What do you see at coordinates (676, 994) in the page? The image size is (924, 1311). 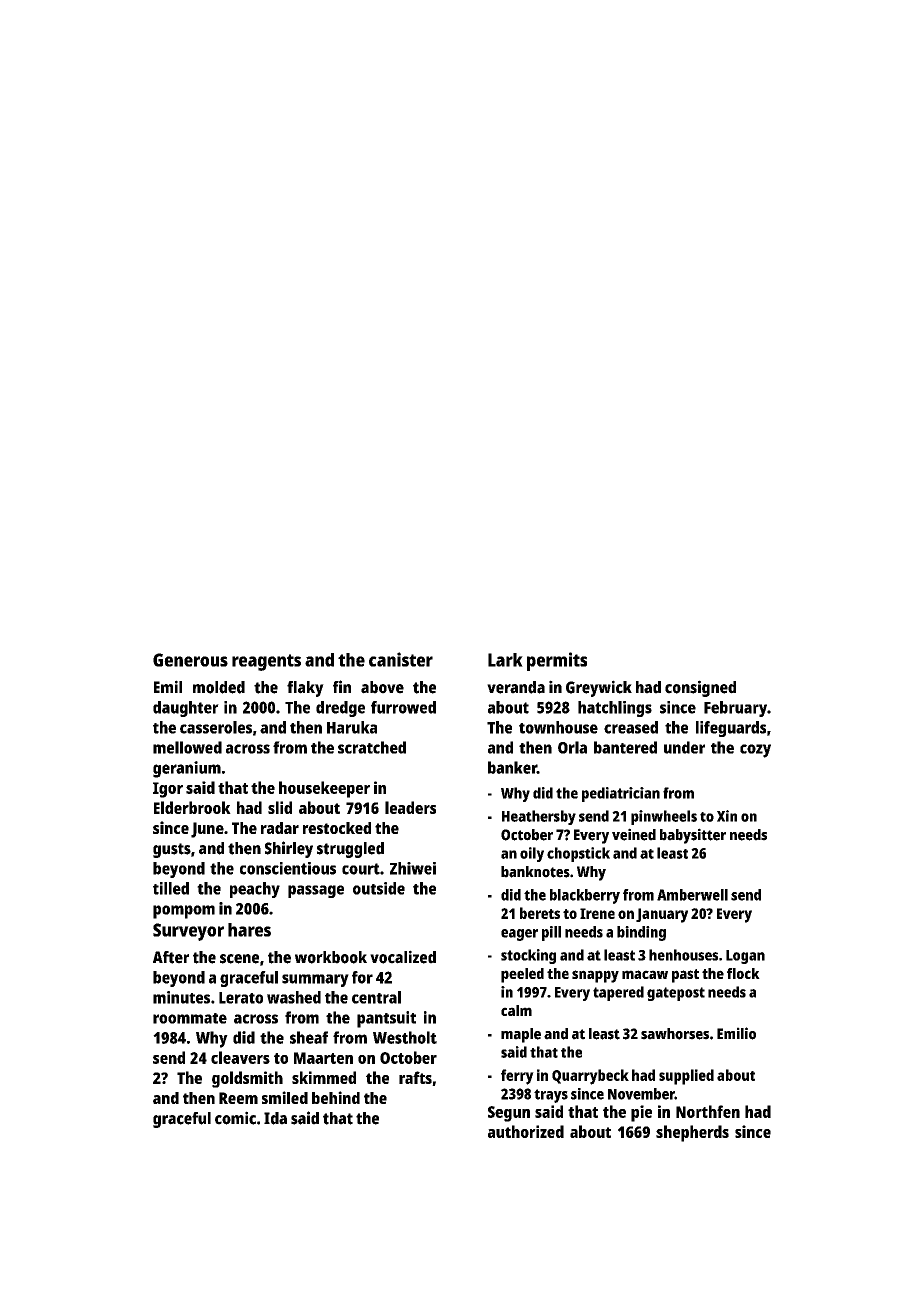 I see `gatepost` at bounding box center [676, 994].
